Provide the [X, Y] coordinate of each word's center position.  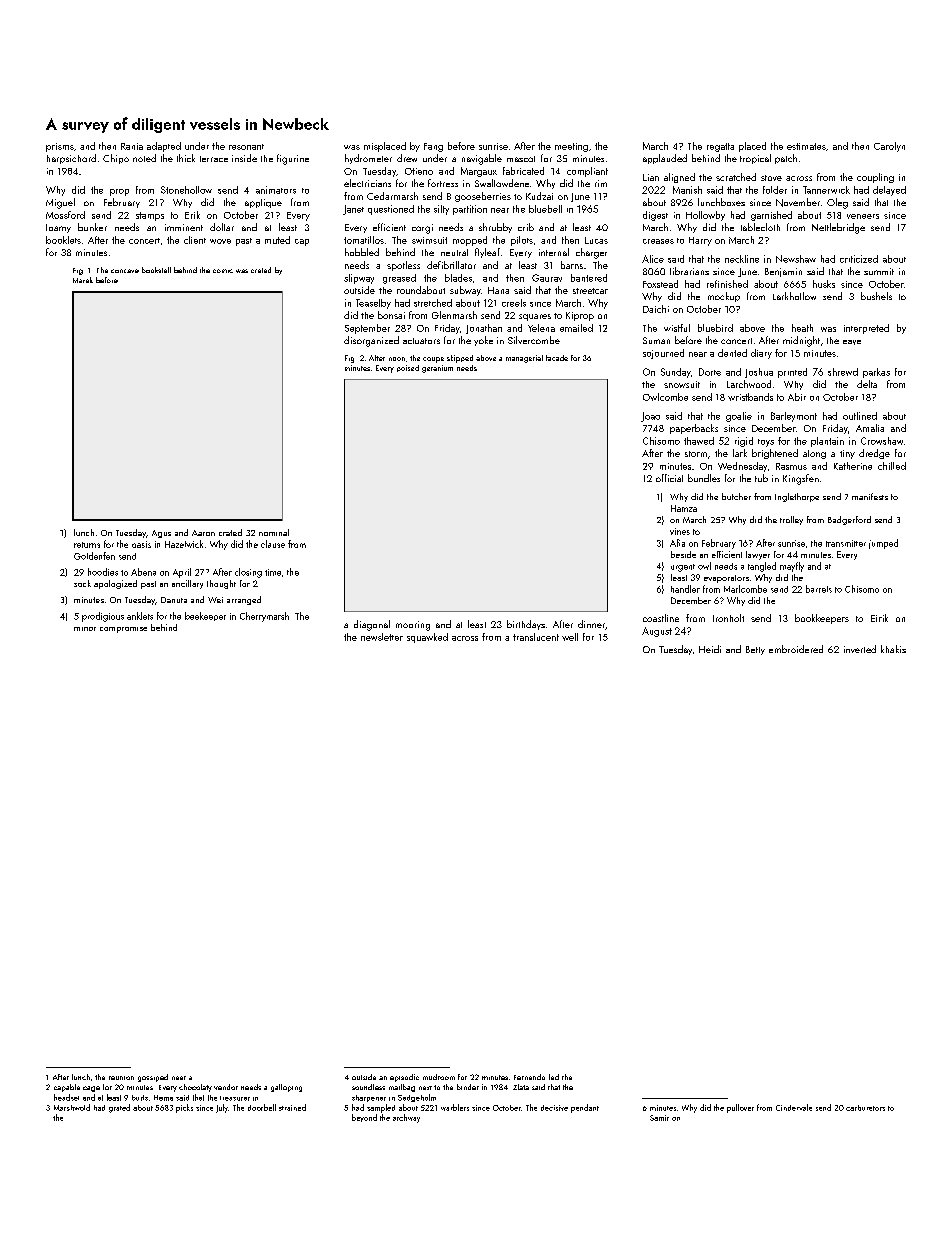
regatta [720, 147]
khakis [893, 649]
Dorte [710, 372]
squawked [427, 638]
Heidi [710, 649]
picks [184, 1108]
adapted [164, 147]
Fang [433, 147]
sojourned [663, 354]
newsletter [382, 637]
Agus [161, 534]
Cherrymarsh [264, 617]
